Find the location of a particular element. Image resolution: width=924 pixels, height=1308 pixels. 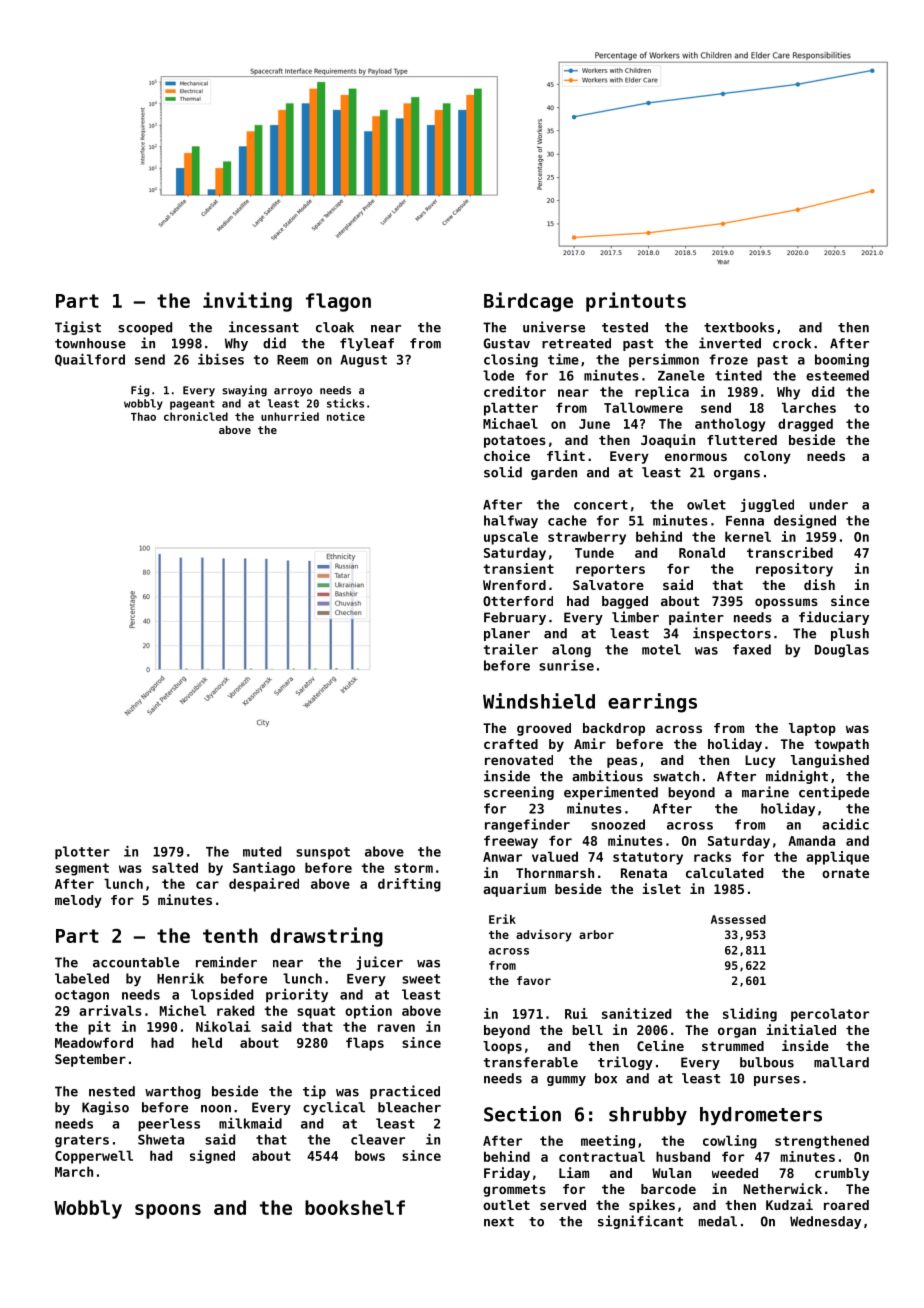

flaps is located at coordinates (365, 1044).
